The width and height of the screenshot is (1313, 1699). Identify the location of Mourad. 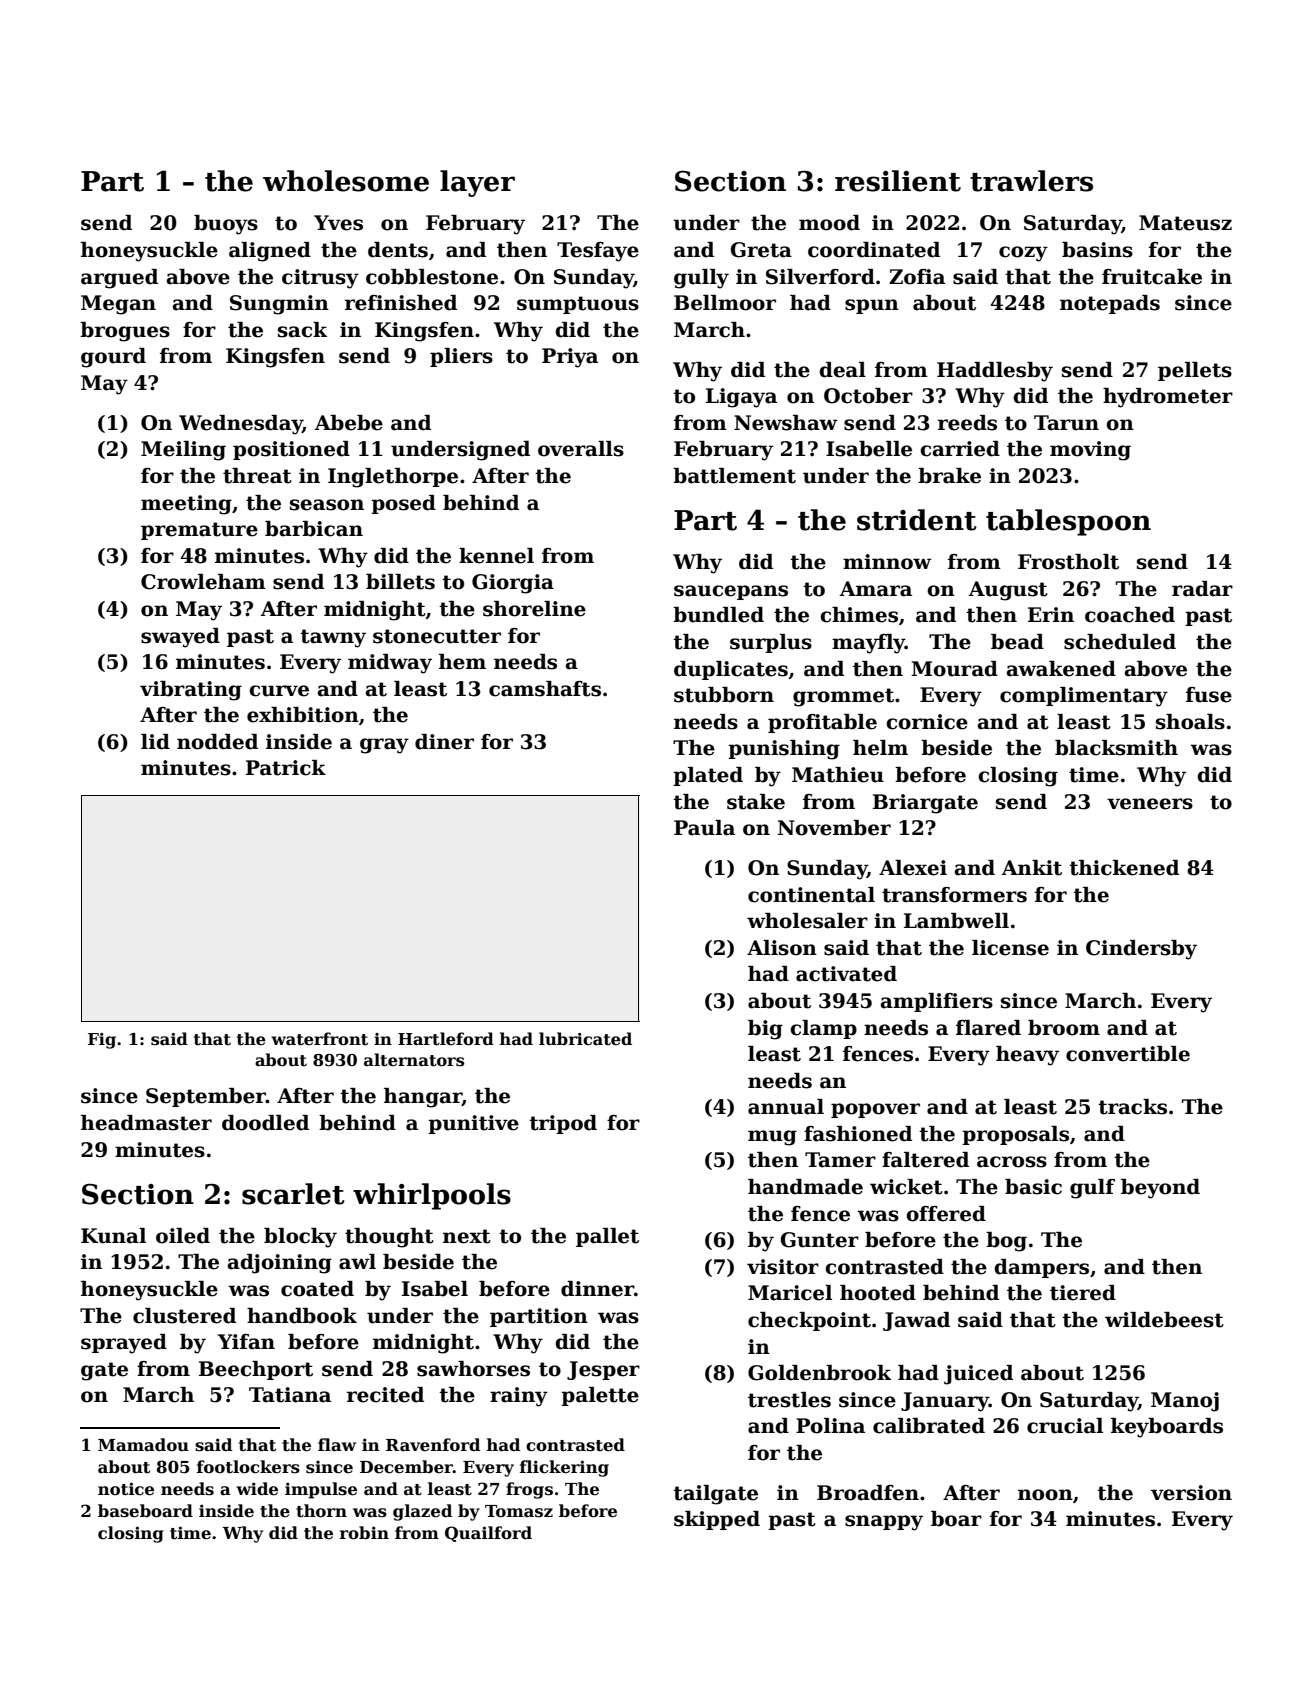
(954, 669).
